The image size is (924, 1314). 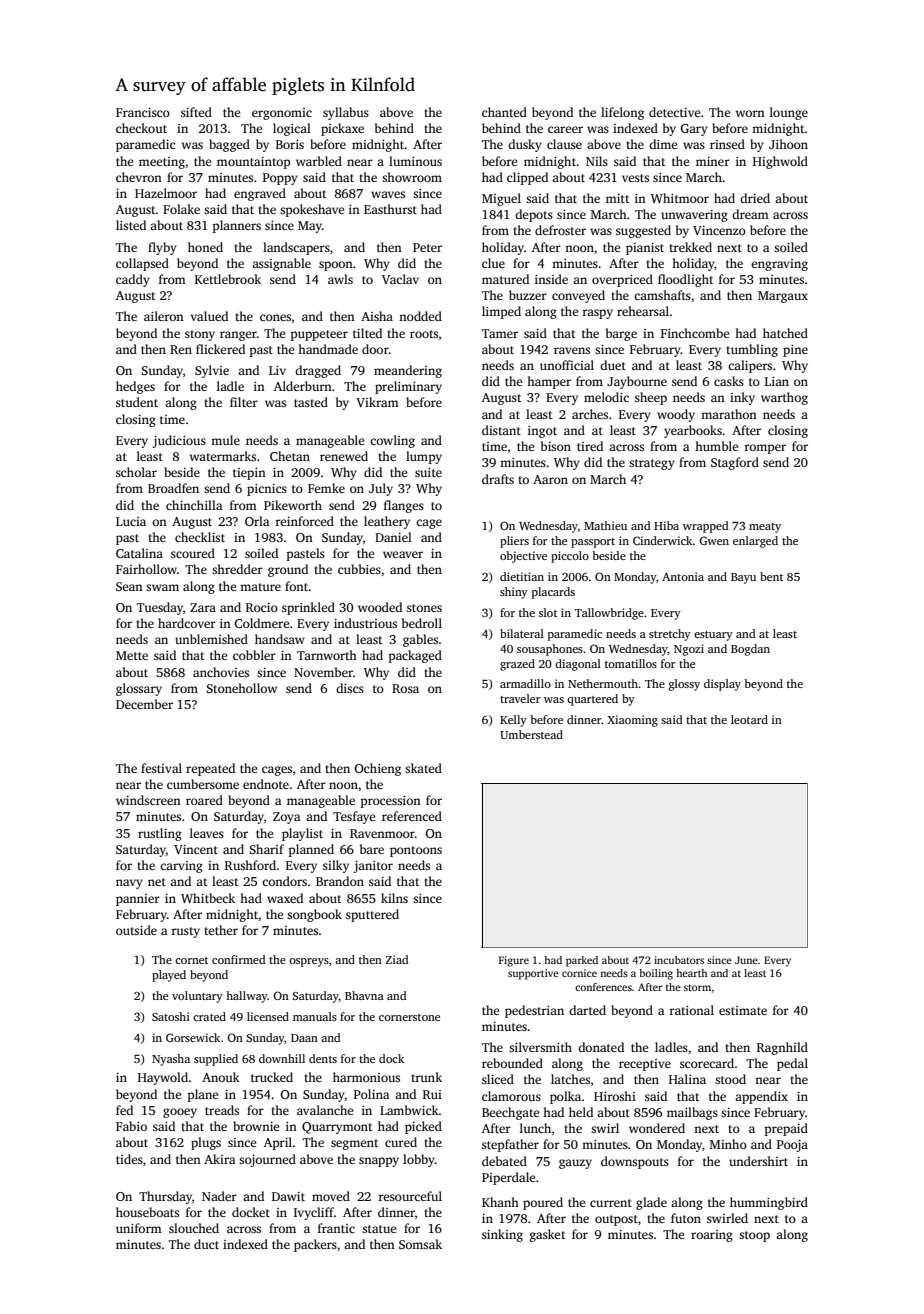 I want to click on Rosa, so click(x=405, y=688).
